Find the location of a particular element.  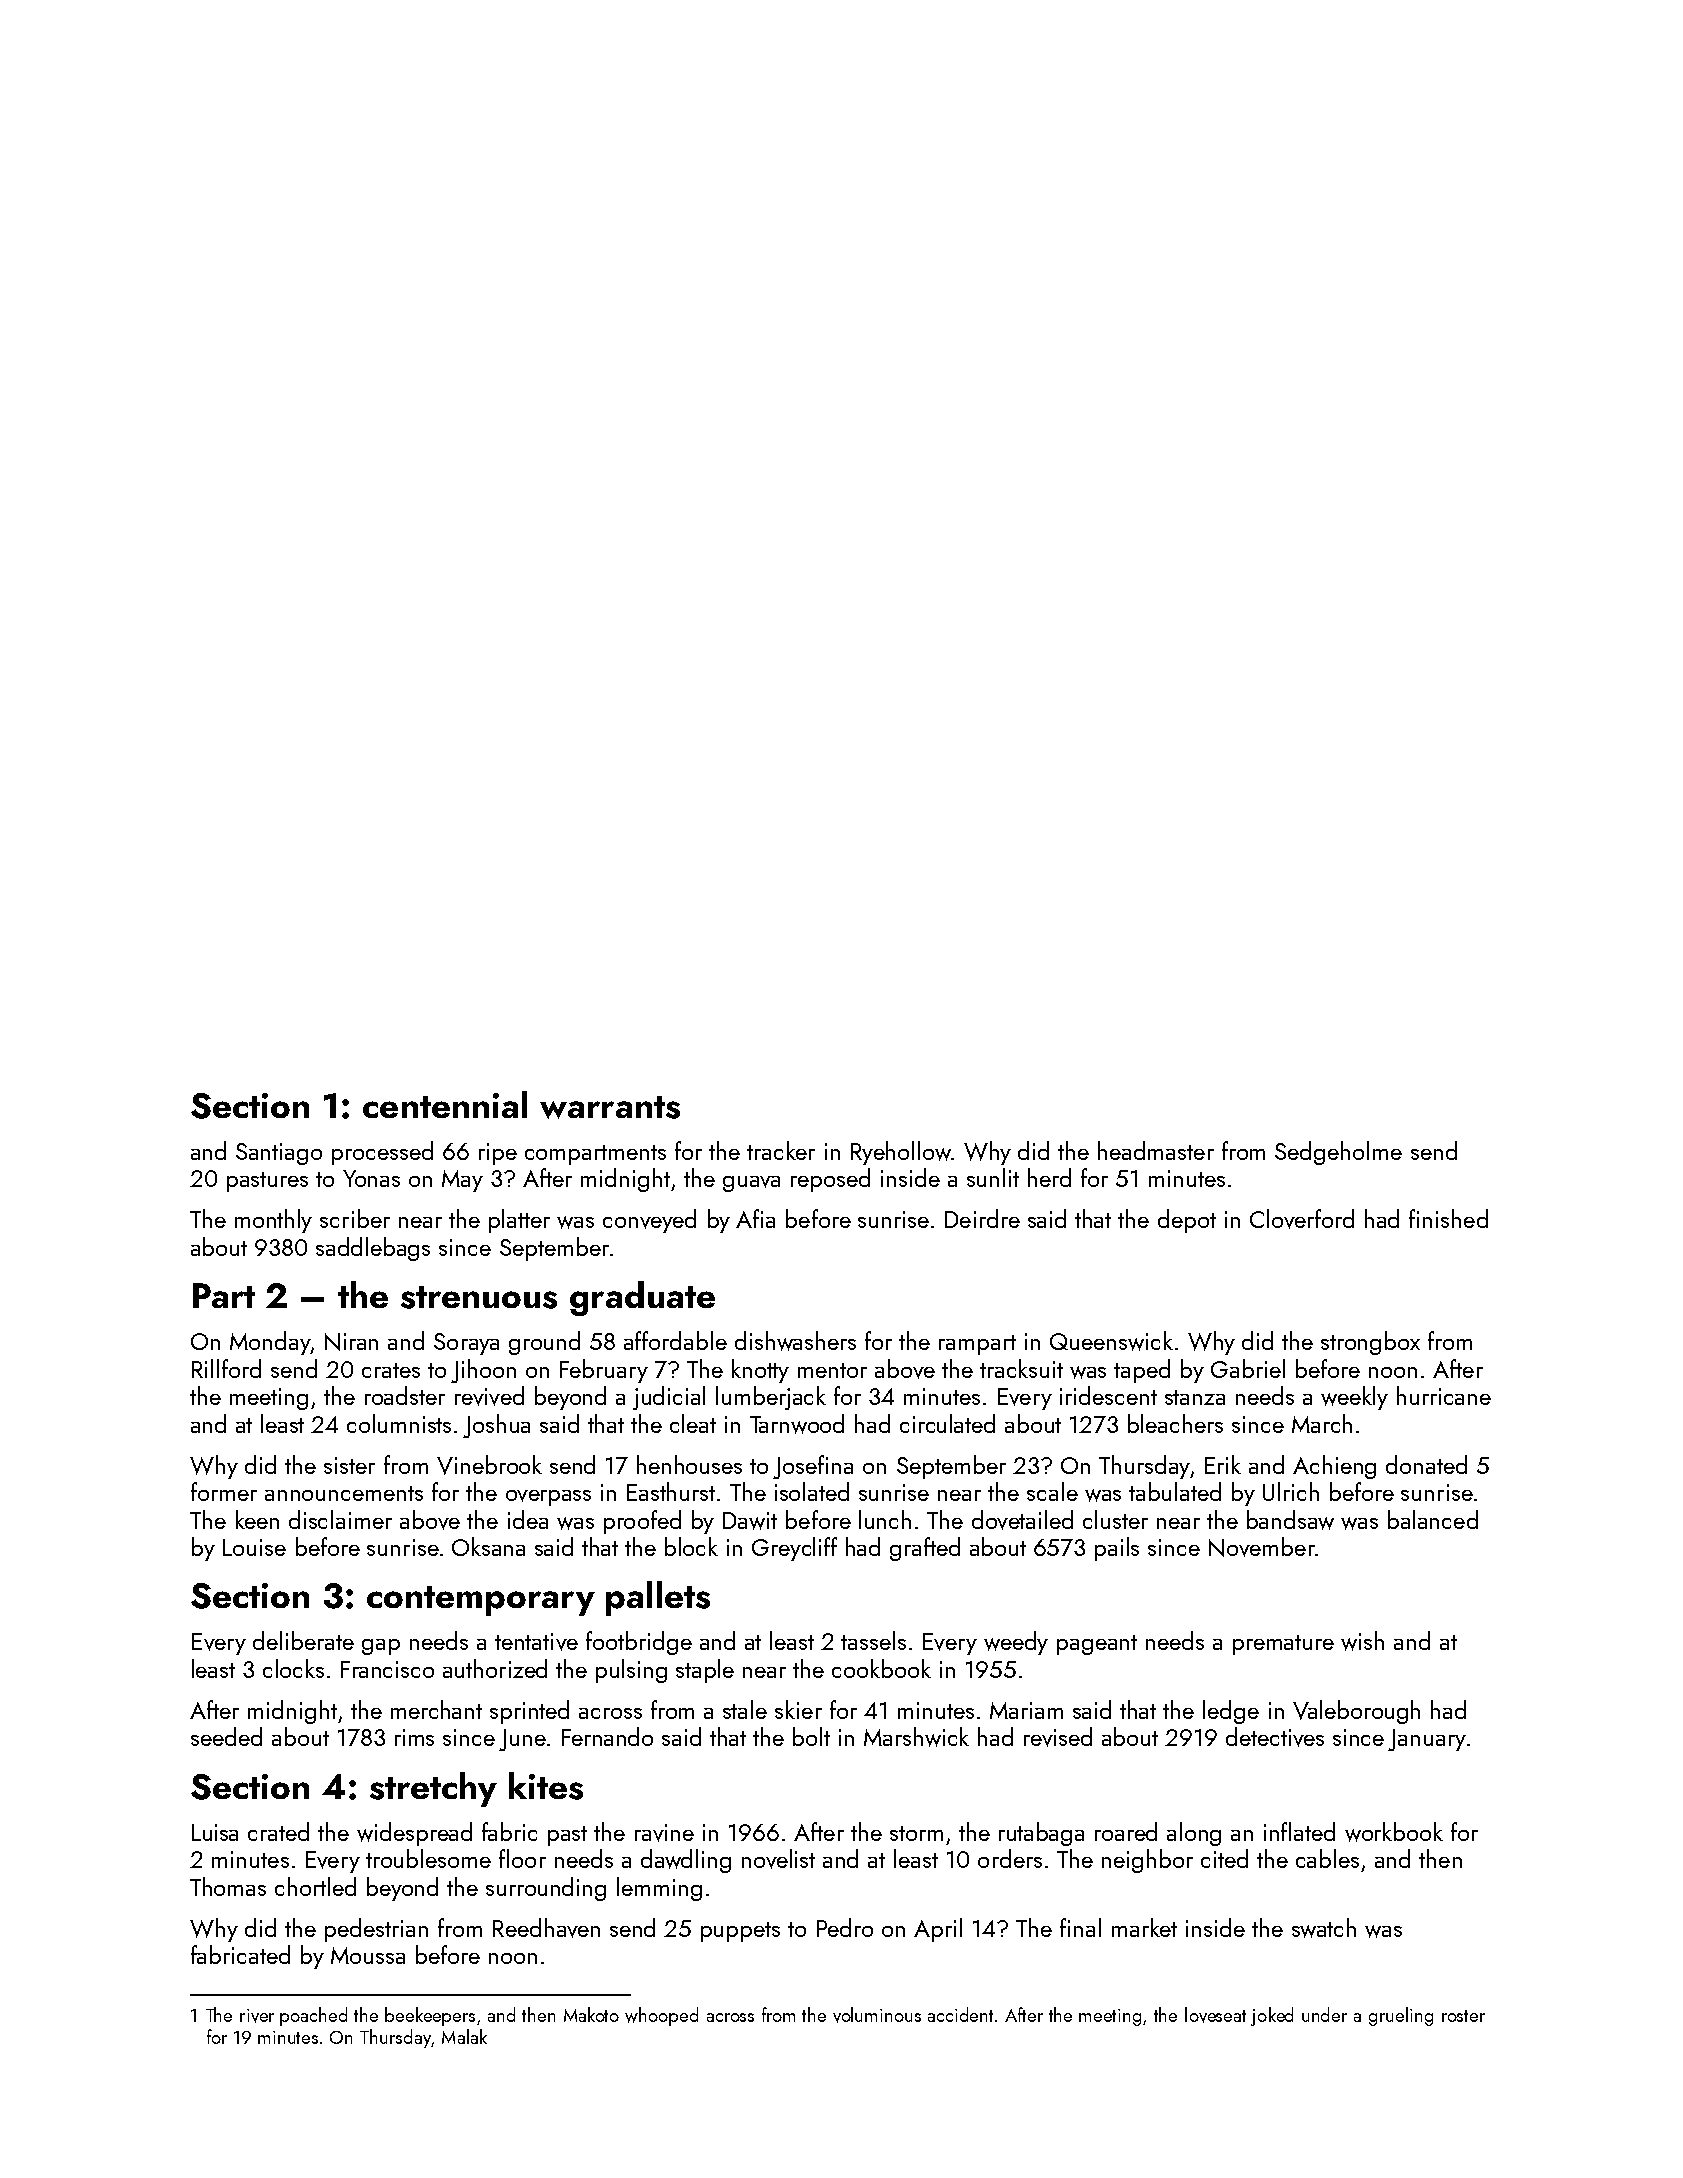

balanced is located at coordinates (1433, 1519).
